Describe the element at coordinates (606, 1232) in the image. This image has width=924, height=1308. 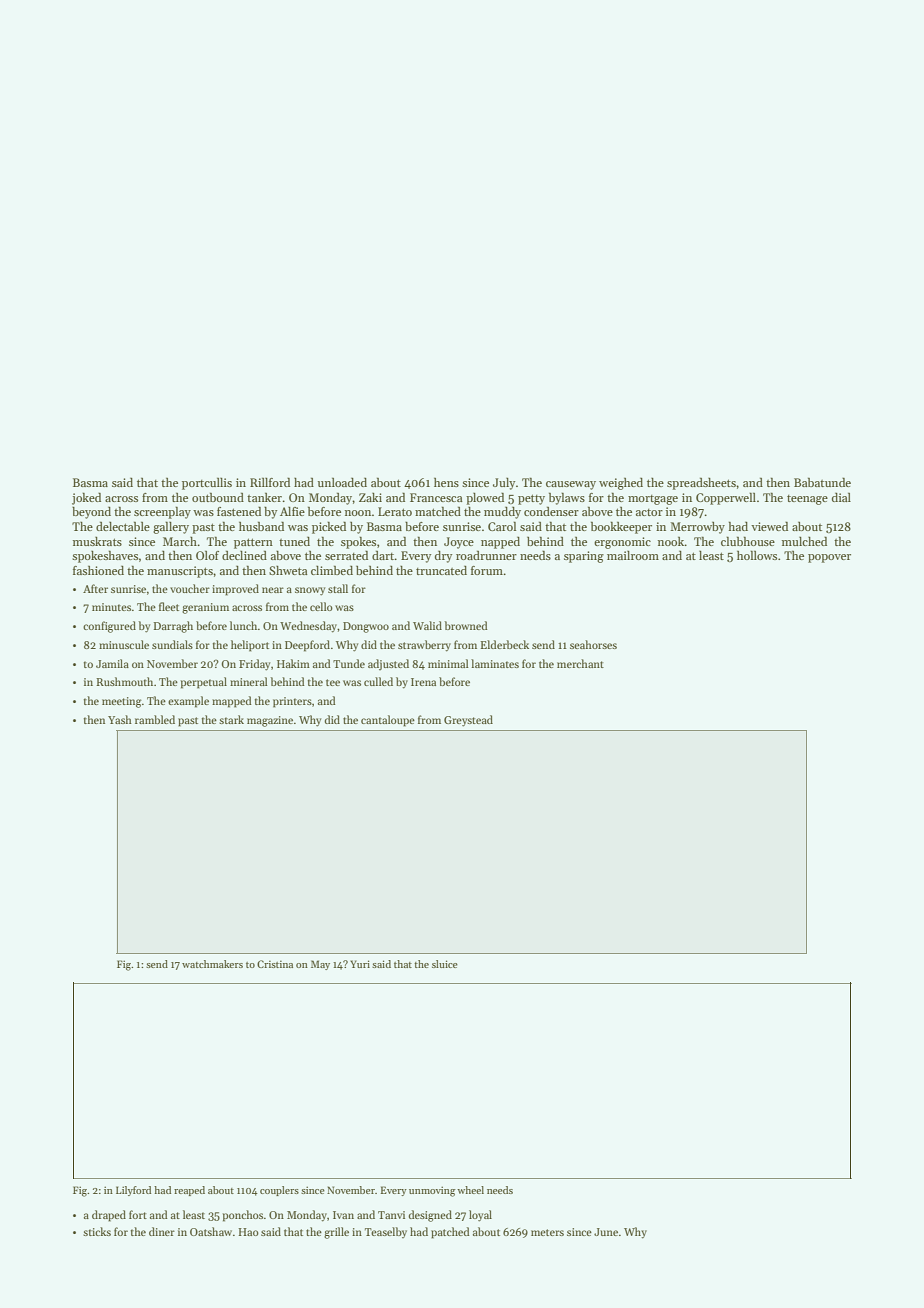
I see `June` at that location.
